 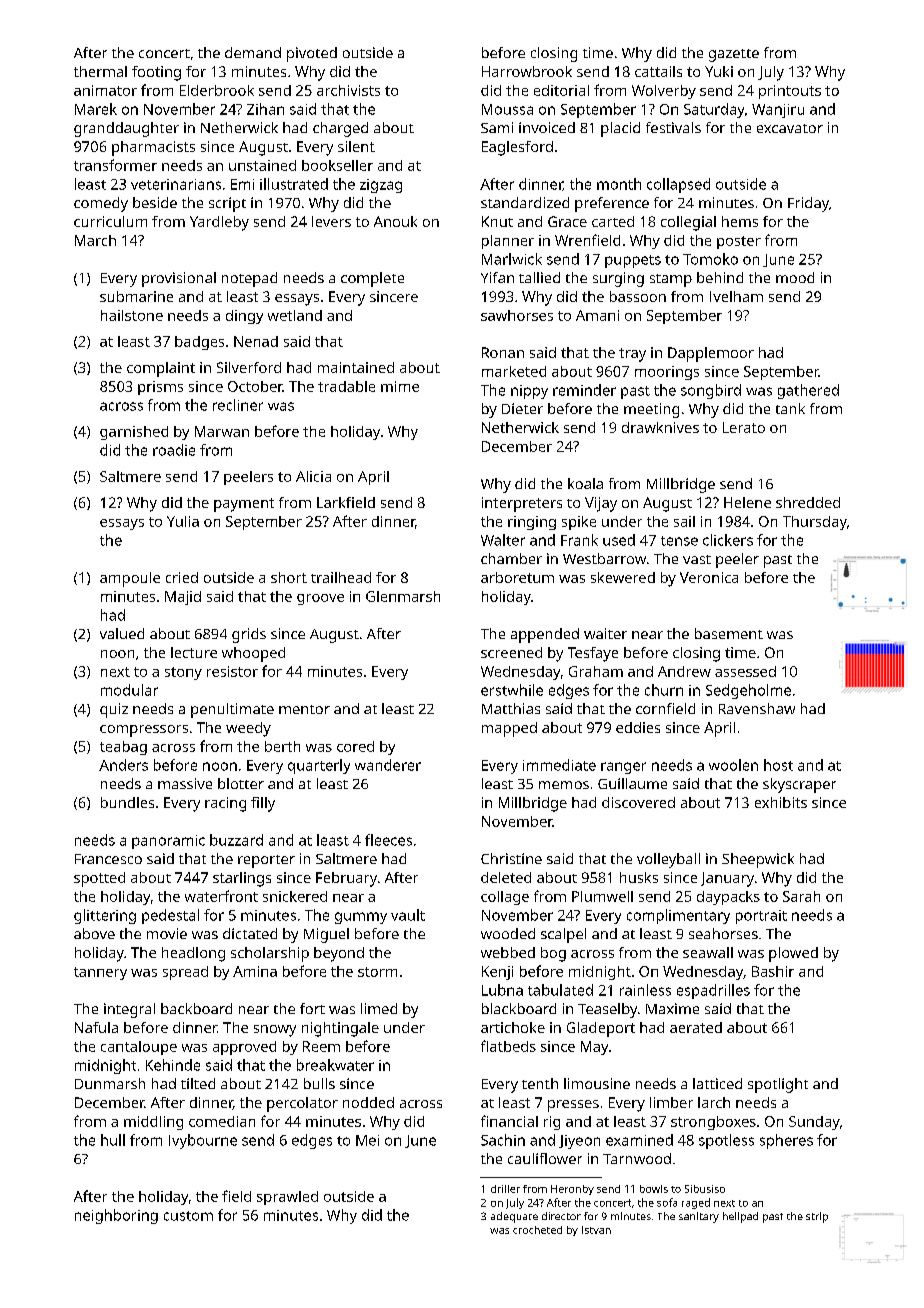 What do you see at coordinates (105, 916) in the image?
I see `glittering` at bounding box center [105, 916].
